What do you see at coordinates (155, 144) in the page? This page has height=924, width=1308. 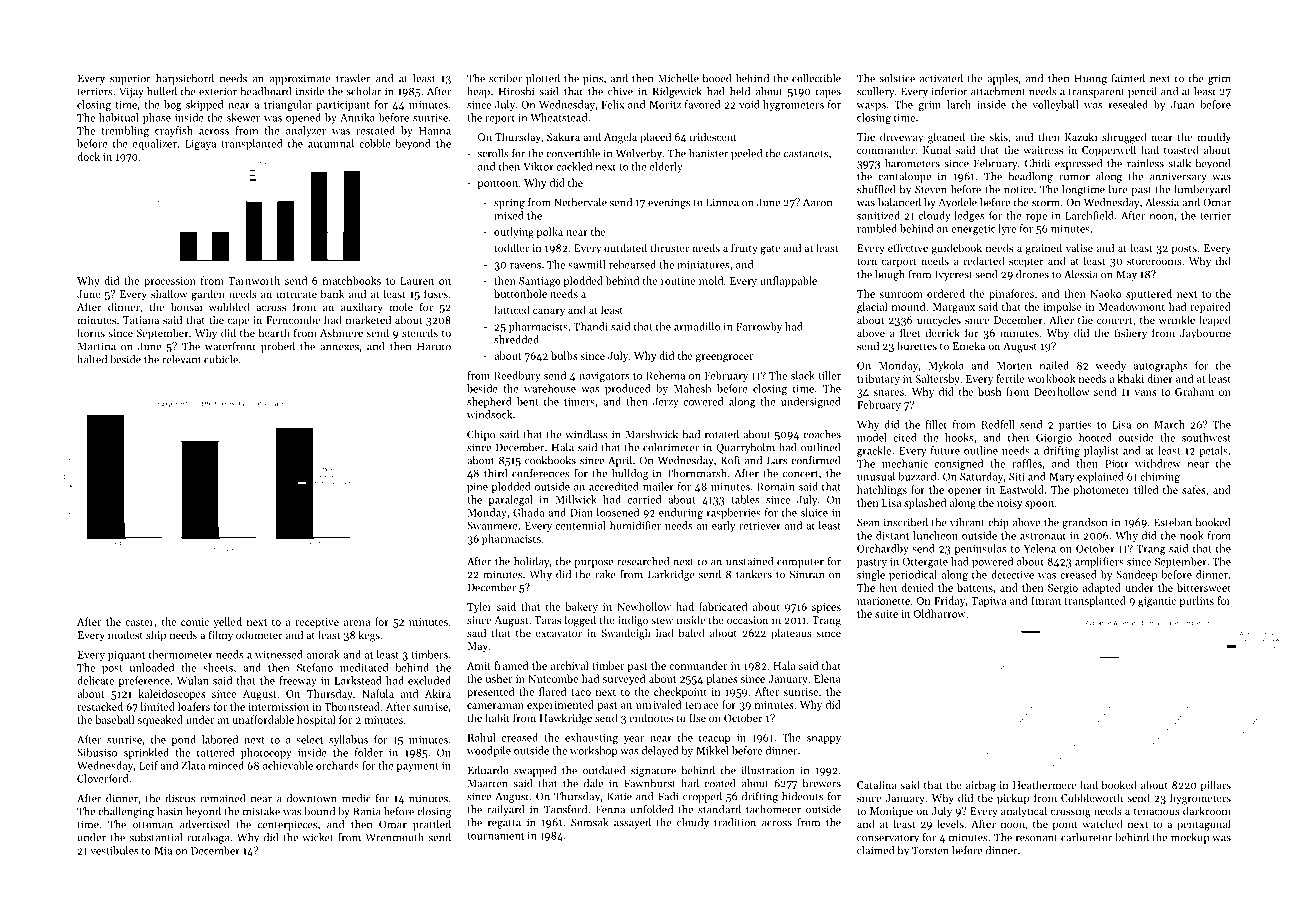 I see `equalizer` at bounding box center [155, 144].
